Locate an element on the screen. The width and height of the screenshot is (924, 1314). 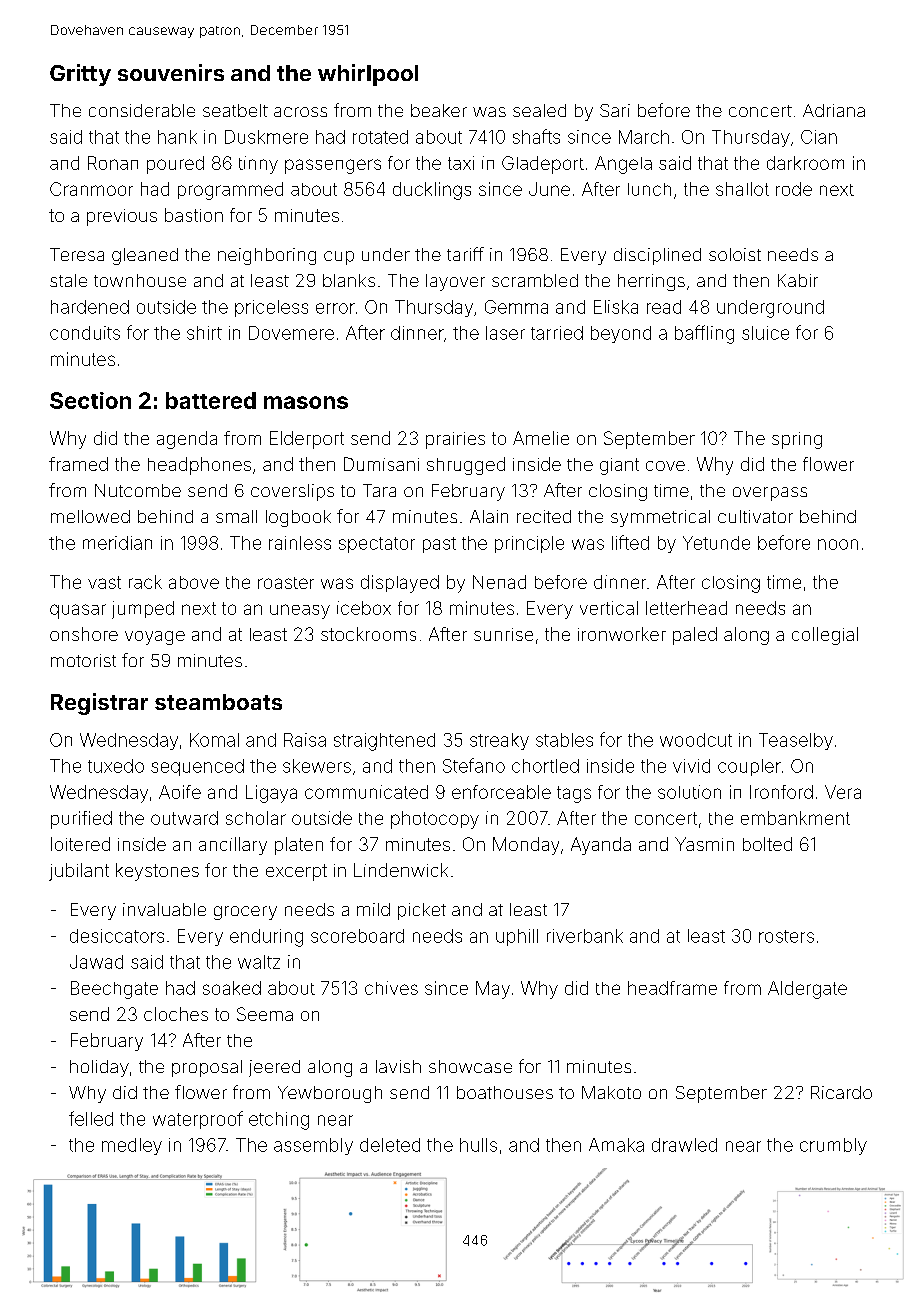
sunrise is located at coordinates (503, 634).
